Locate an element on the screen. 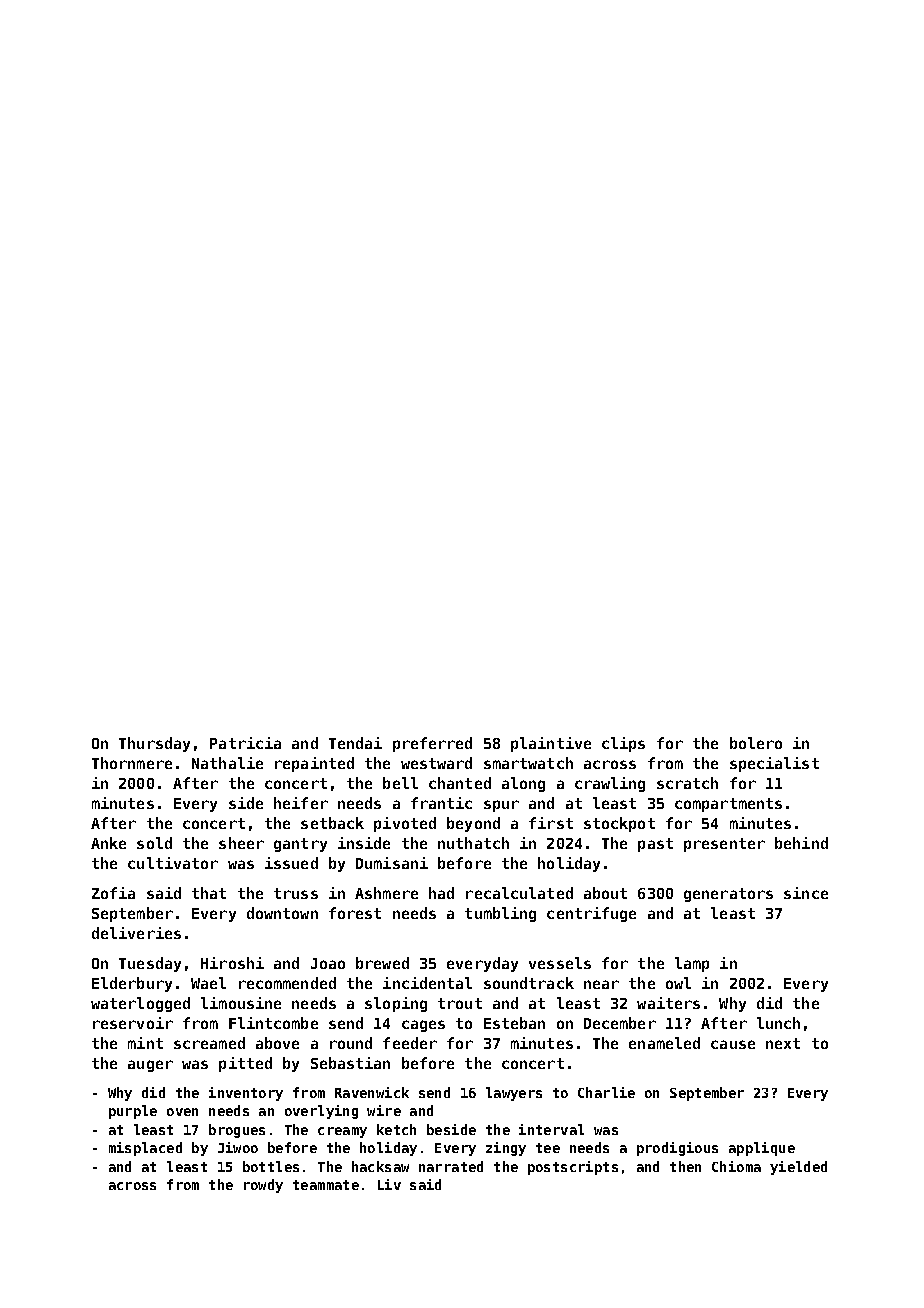 The width and height of the screenshot is (924, 1308). preferred is located at coordinates (432, 744).
